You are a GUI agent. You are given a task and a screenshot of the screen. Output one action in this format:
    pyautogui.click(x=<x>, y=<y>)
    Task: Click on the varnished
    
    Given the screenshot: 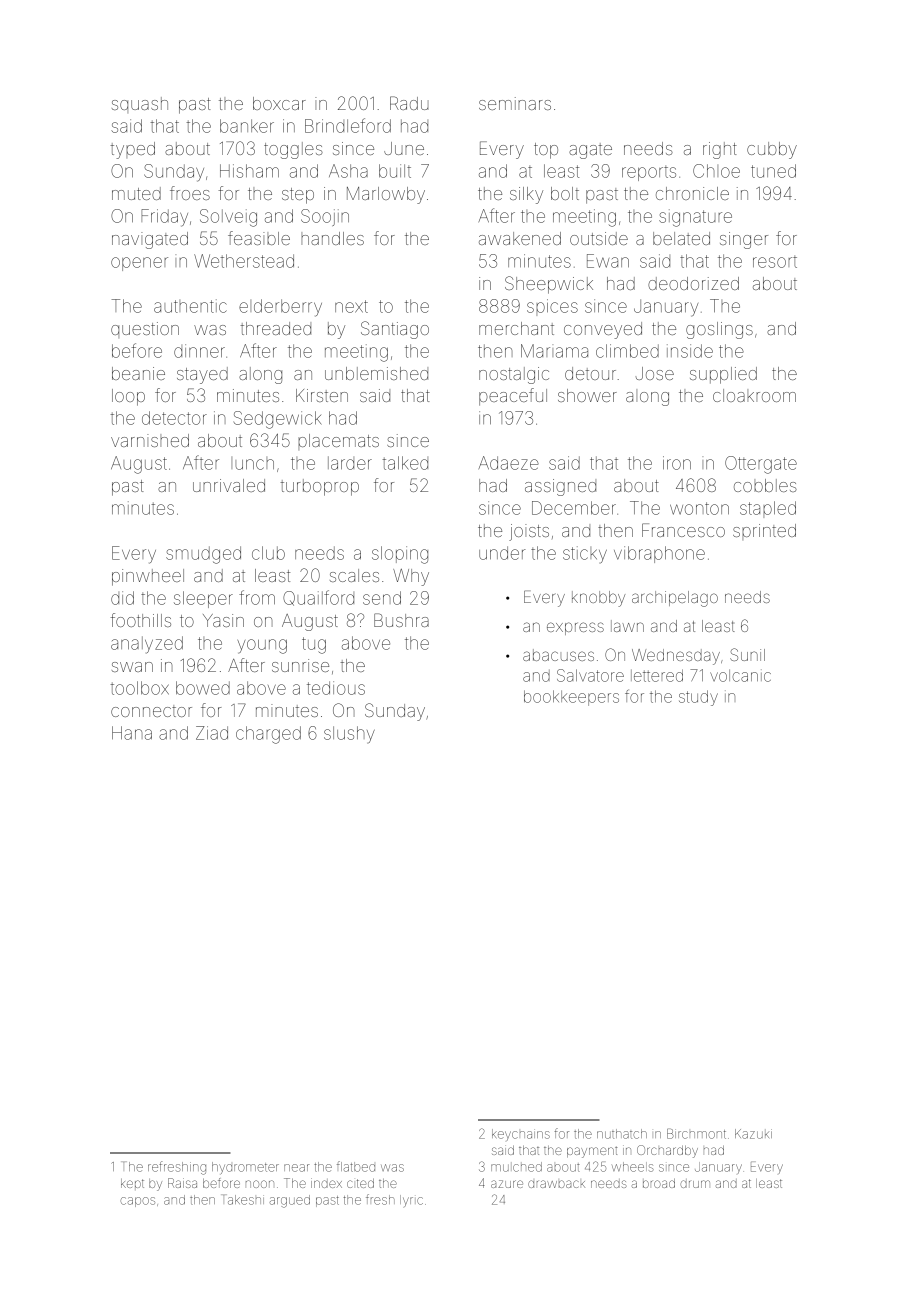 What is the action you would take?
    pyautogui.click(x=150, y=440)
